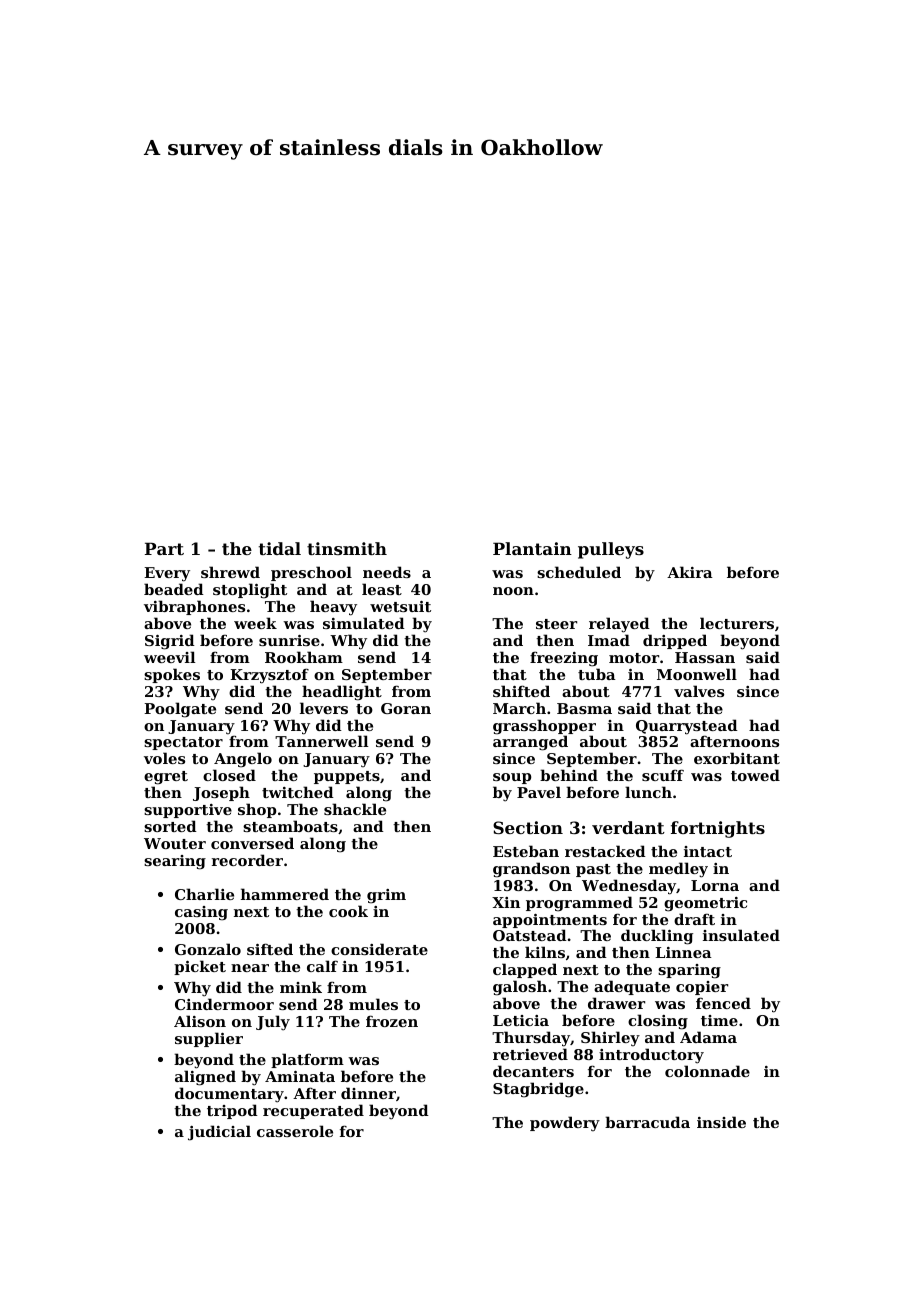  Describe the element at coordinates (205, 1078) in the document. I see `aligned` at that location.
